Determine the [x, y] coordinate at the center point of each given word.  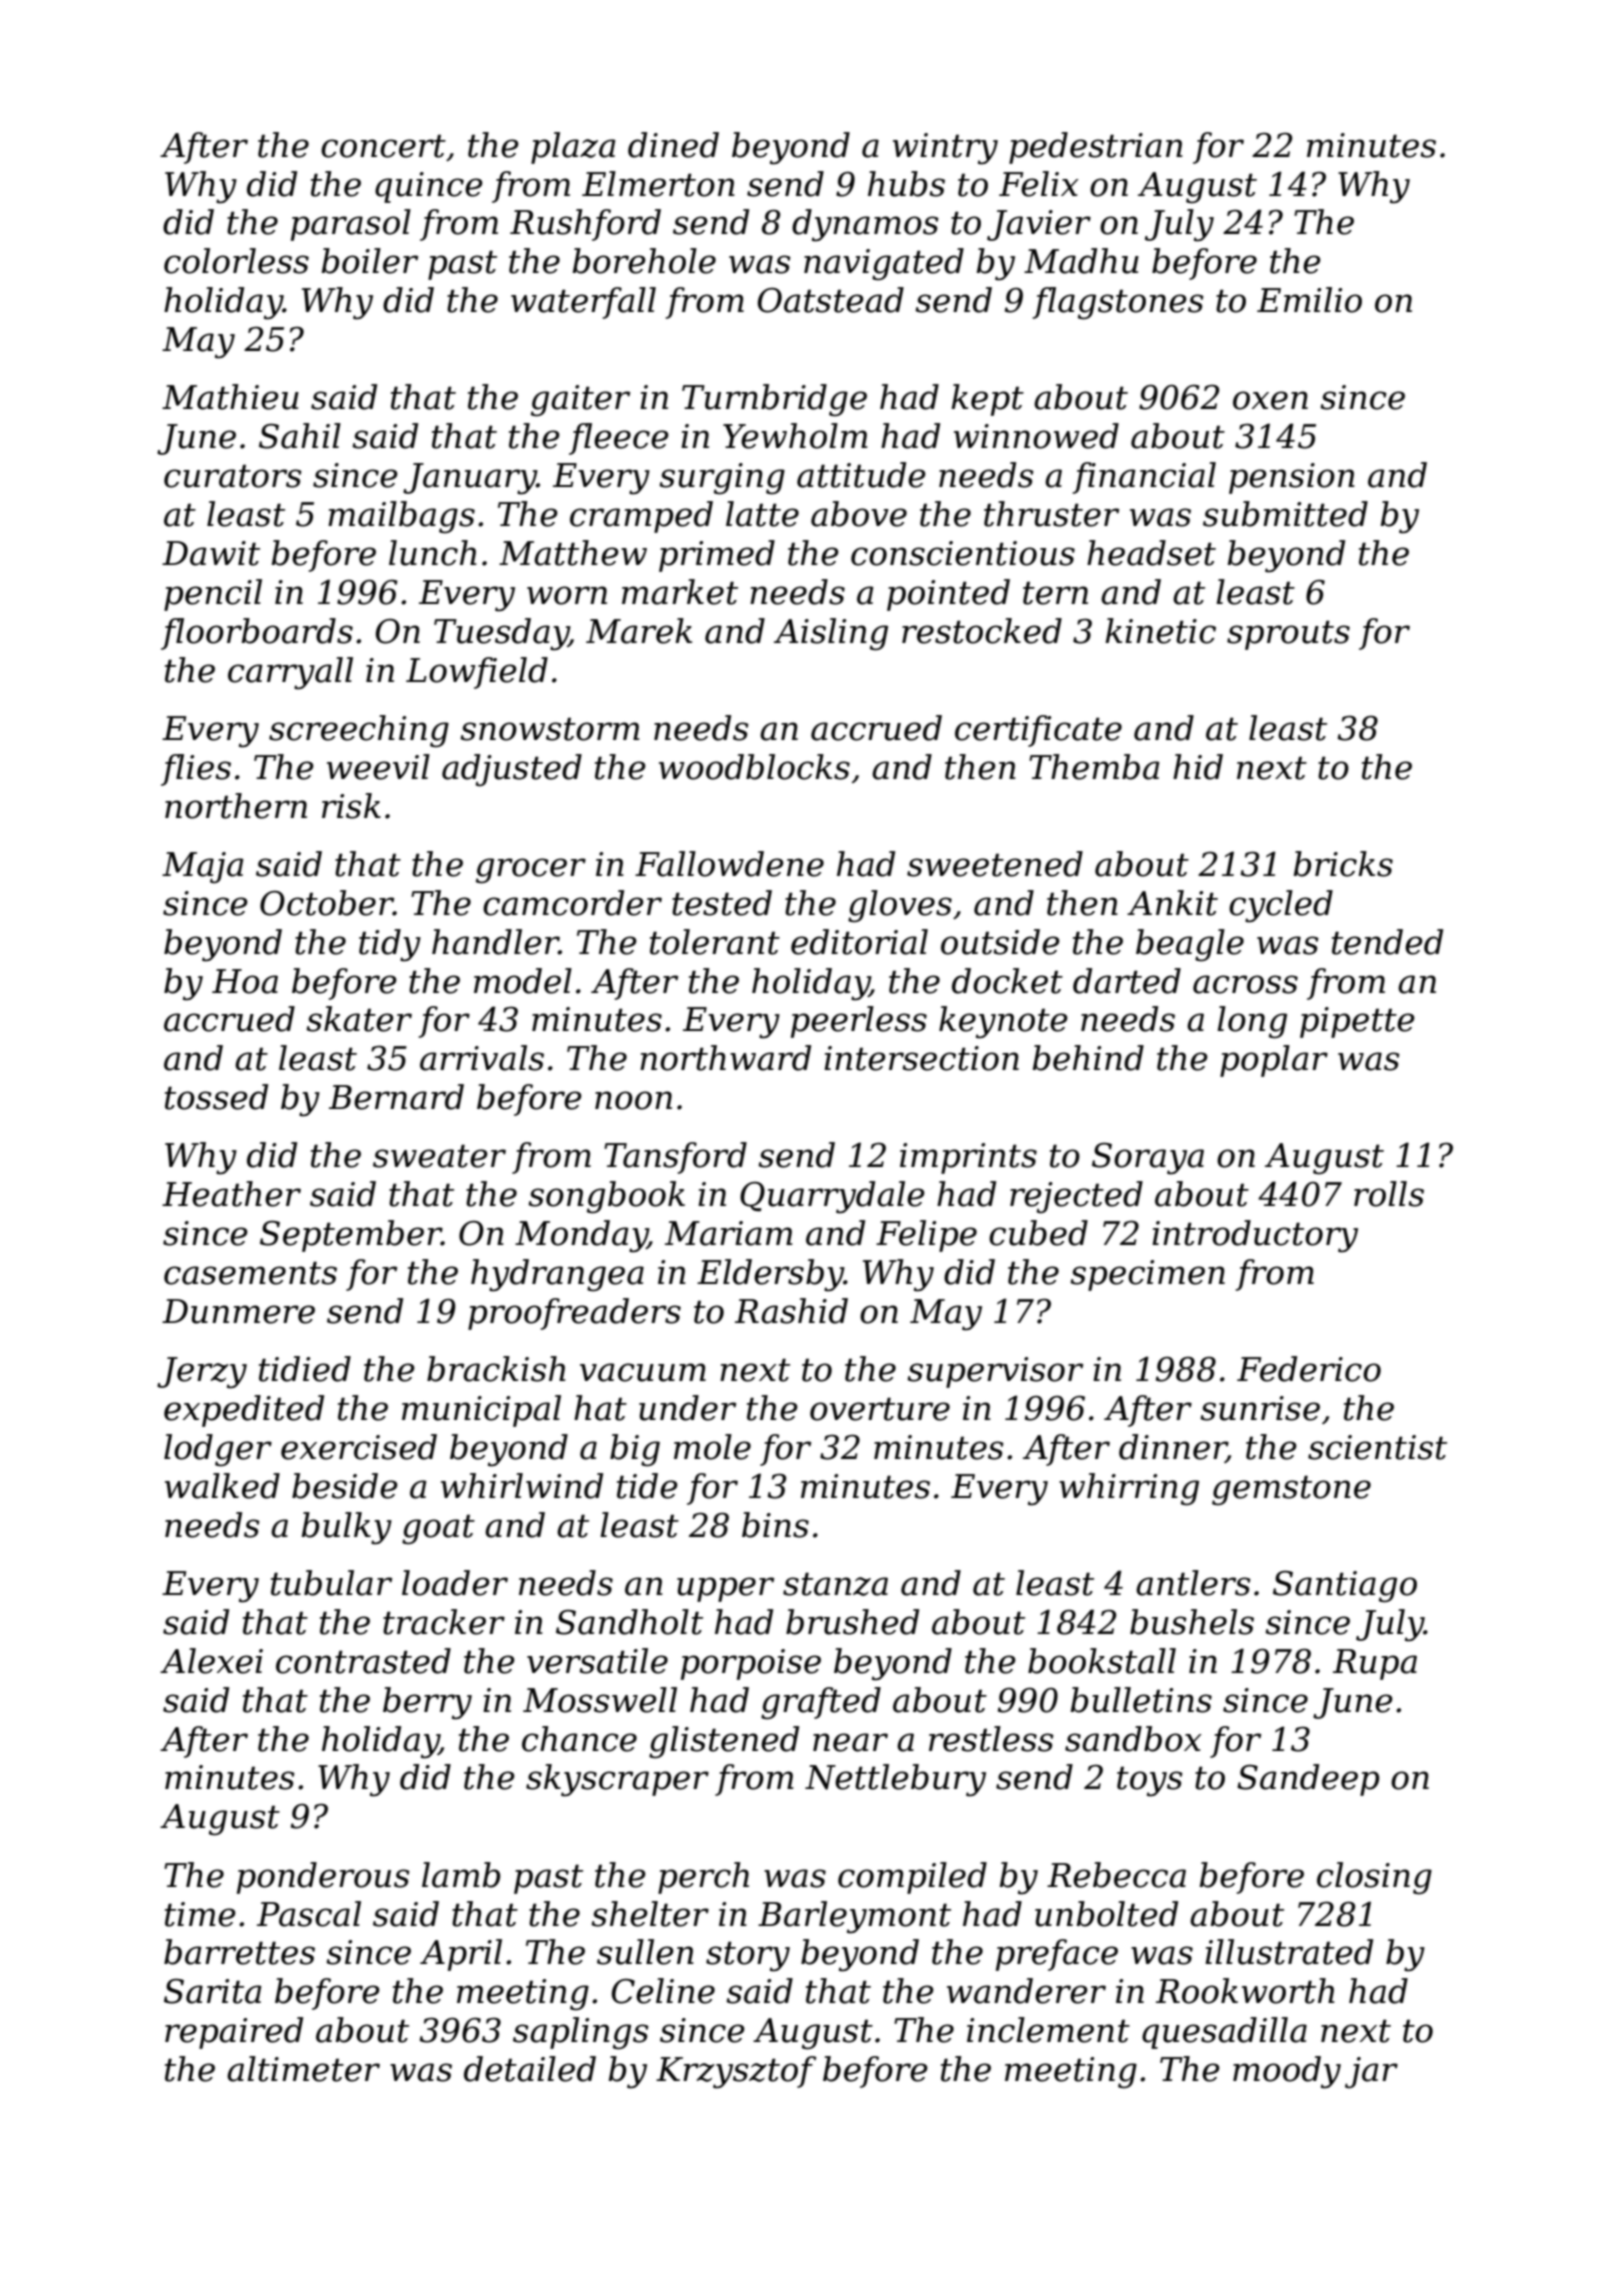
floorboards [257, 634]
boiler [369, 261]
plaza [573, 148]
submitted [1285, 514]
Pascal [309, 1914]
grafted [821, 1703]
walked [222, 1486]
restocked [982, 631]
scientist [1377, 1447]
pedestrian [1096, 148]
